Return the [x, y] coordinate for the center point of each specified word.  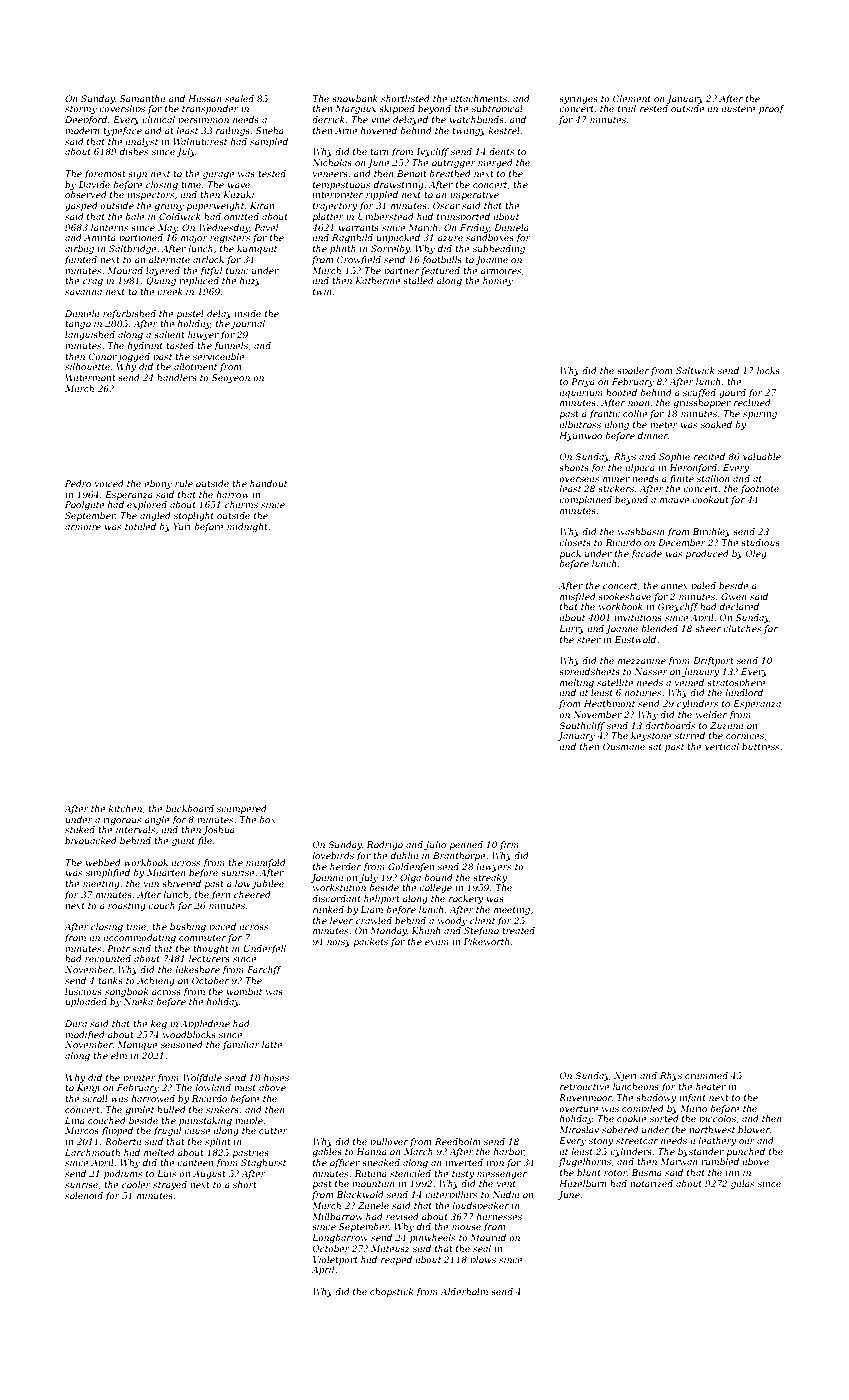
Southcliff [582, 726]
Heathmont [609, 703]
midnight [247, 527]
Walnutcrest [200, 141]
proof [771, 109]
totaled [140, 526]
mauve [675, 500]
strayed [170, 1185]
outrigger [454, 163]
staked [80, 829]
